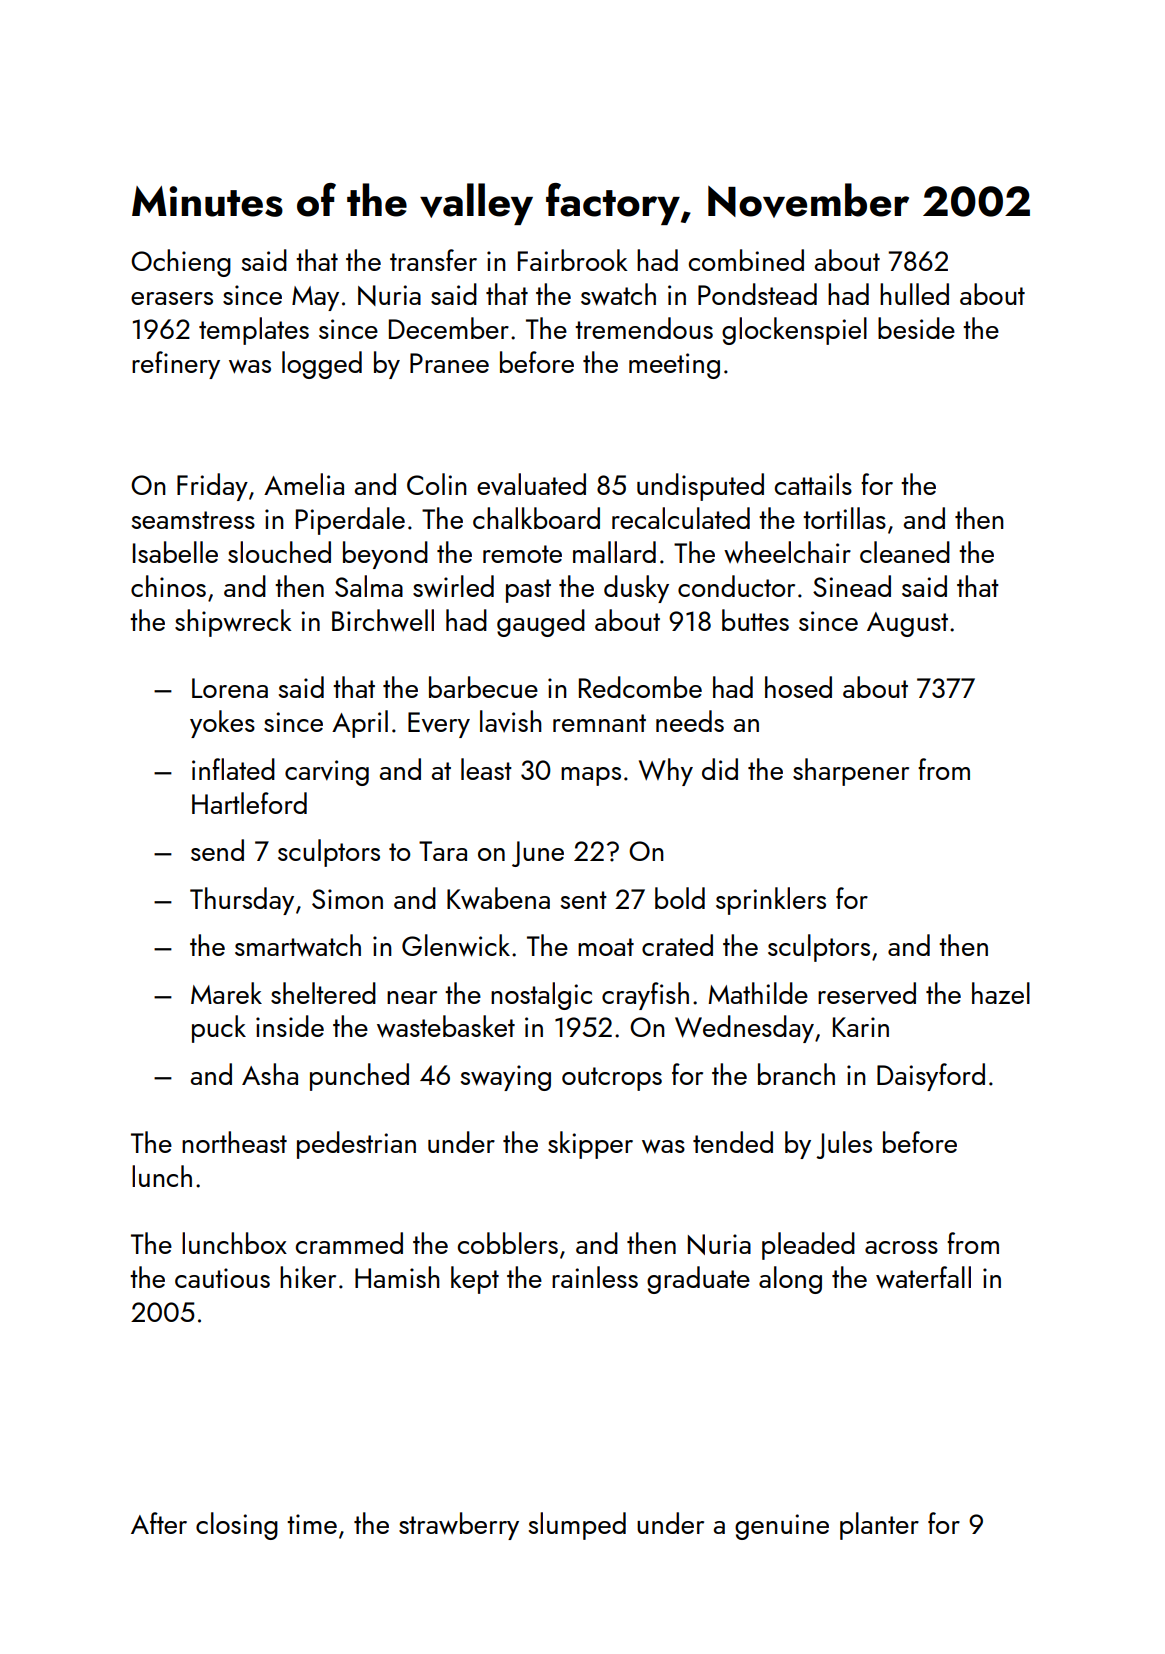  What do you see at coordinates (222, 1278) in the screenshot?
I see `cautious` at bounding box center [222, 1278].
